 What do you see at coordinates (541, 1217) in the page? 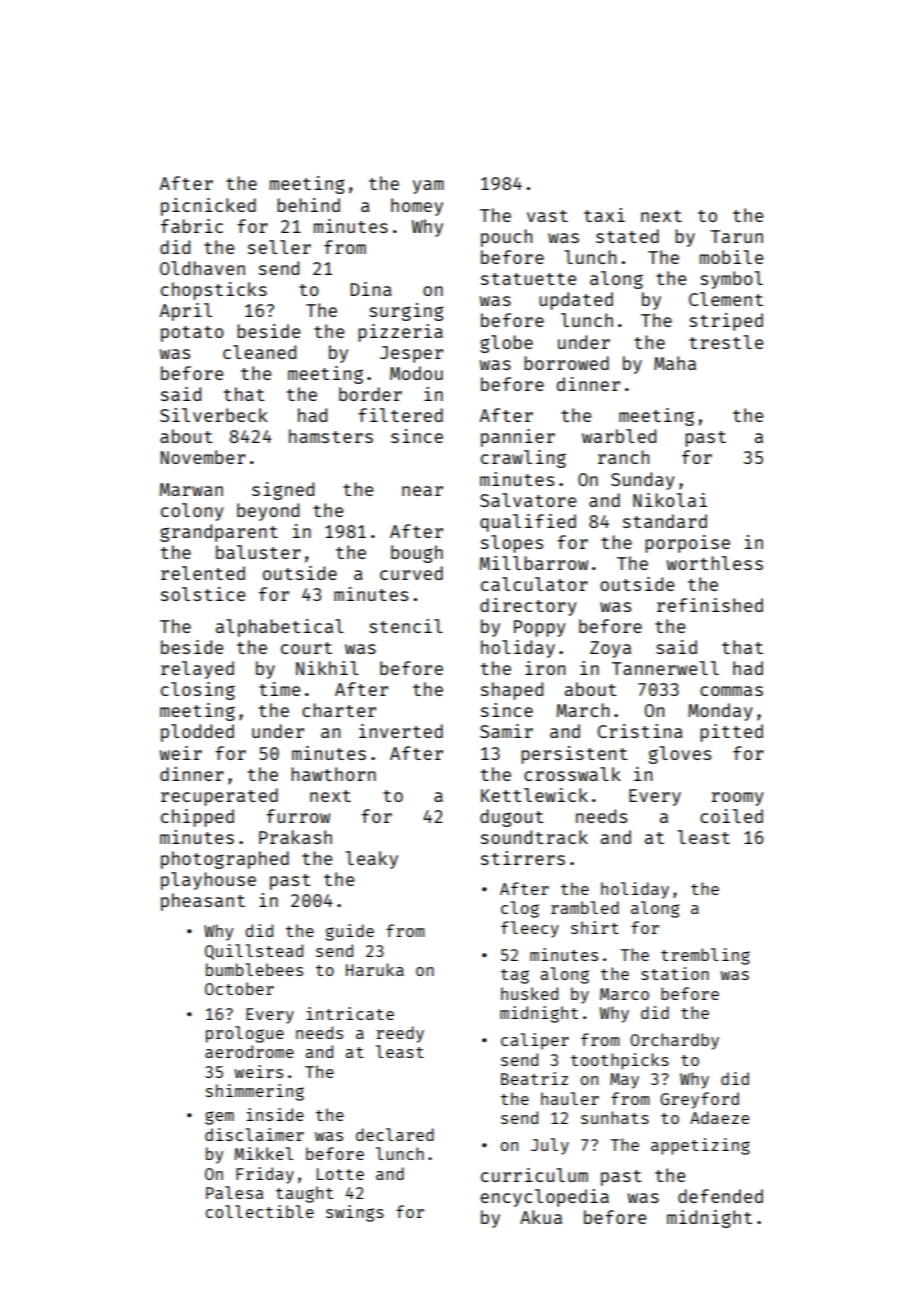
I see `Akua` at bounding box center [541, 1217].
